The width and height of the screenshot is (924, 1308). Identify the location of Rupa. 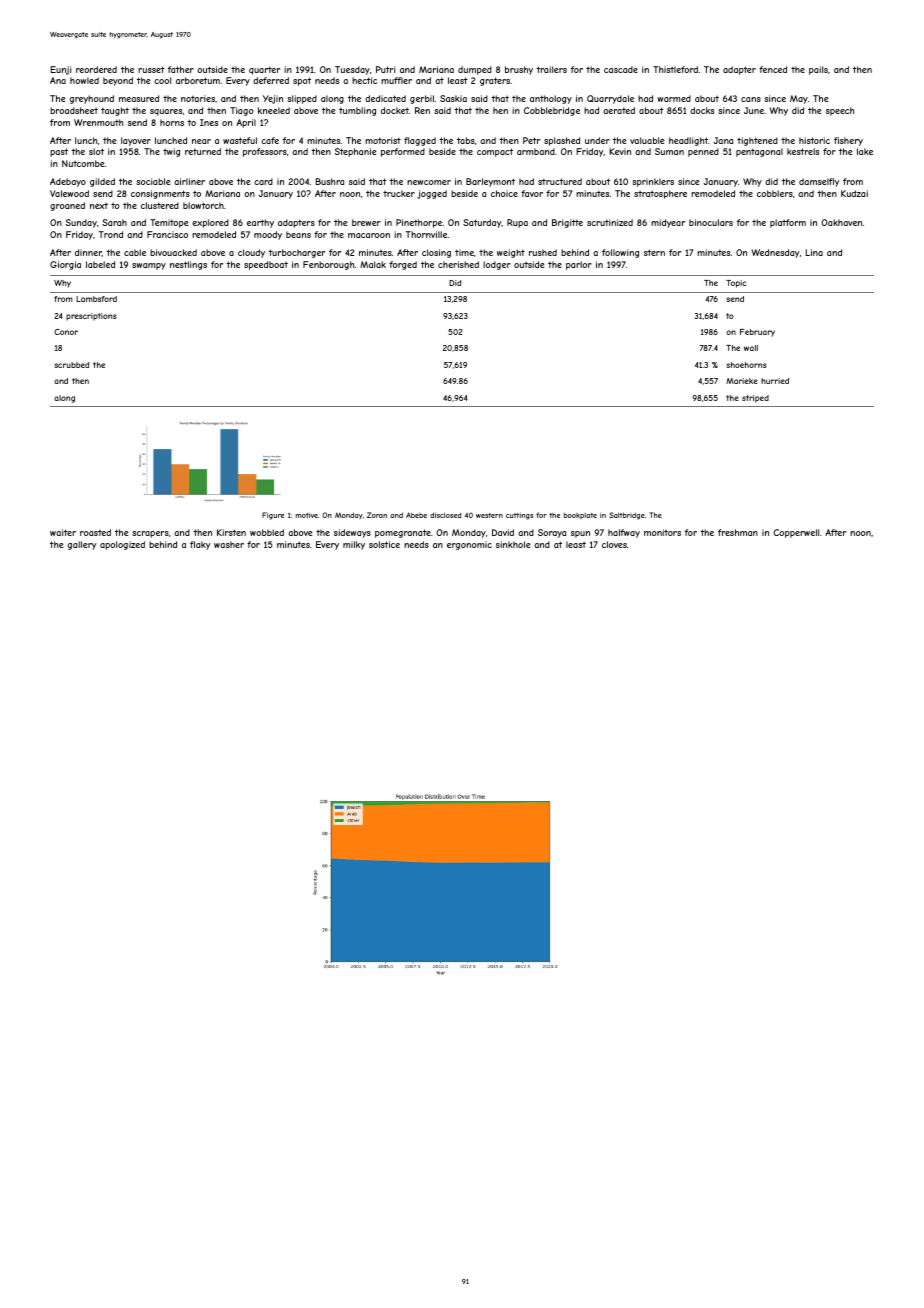
(517, 223).
